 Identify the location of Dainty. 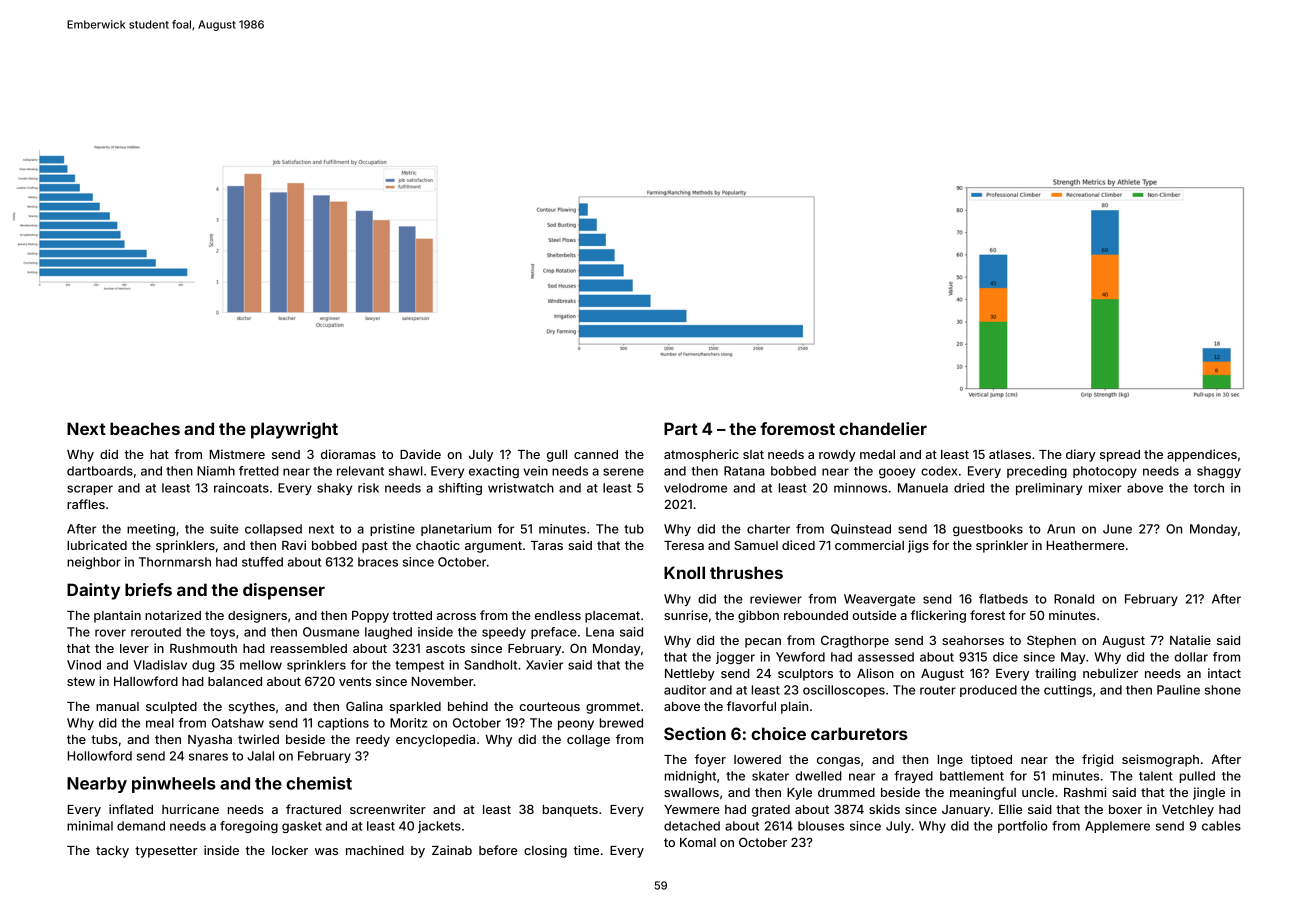
(93, 591).
